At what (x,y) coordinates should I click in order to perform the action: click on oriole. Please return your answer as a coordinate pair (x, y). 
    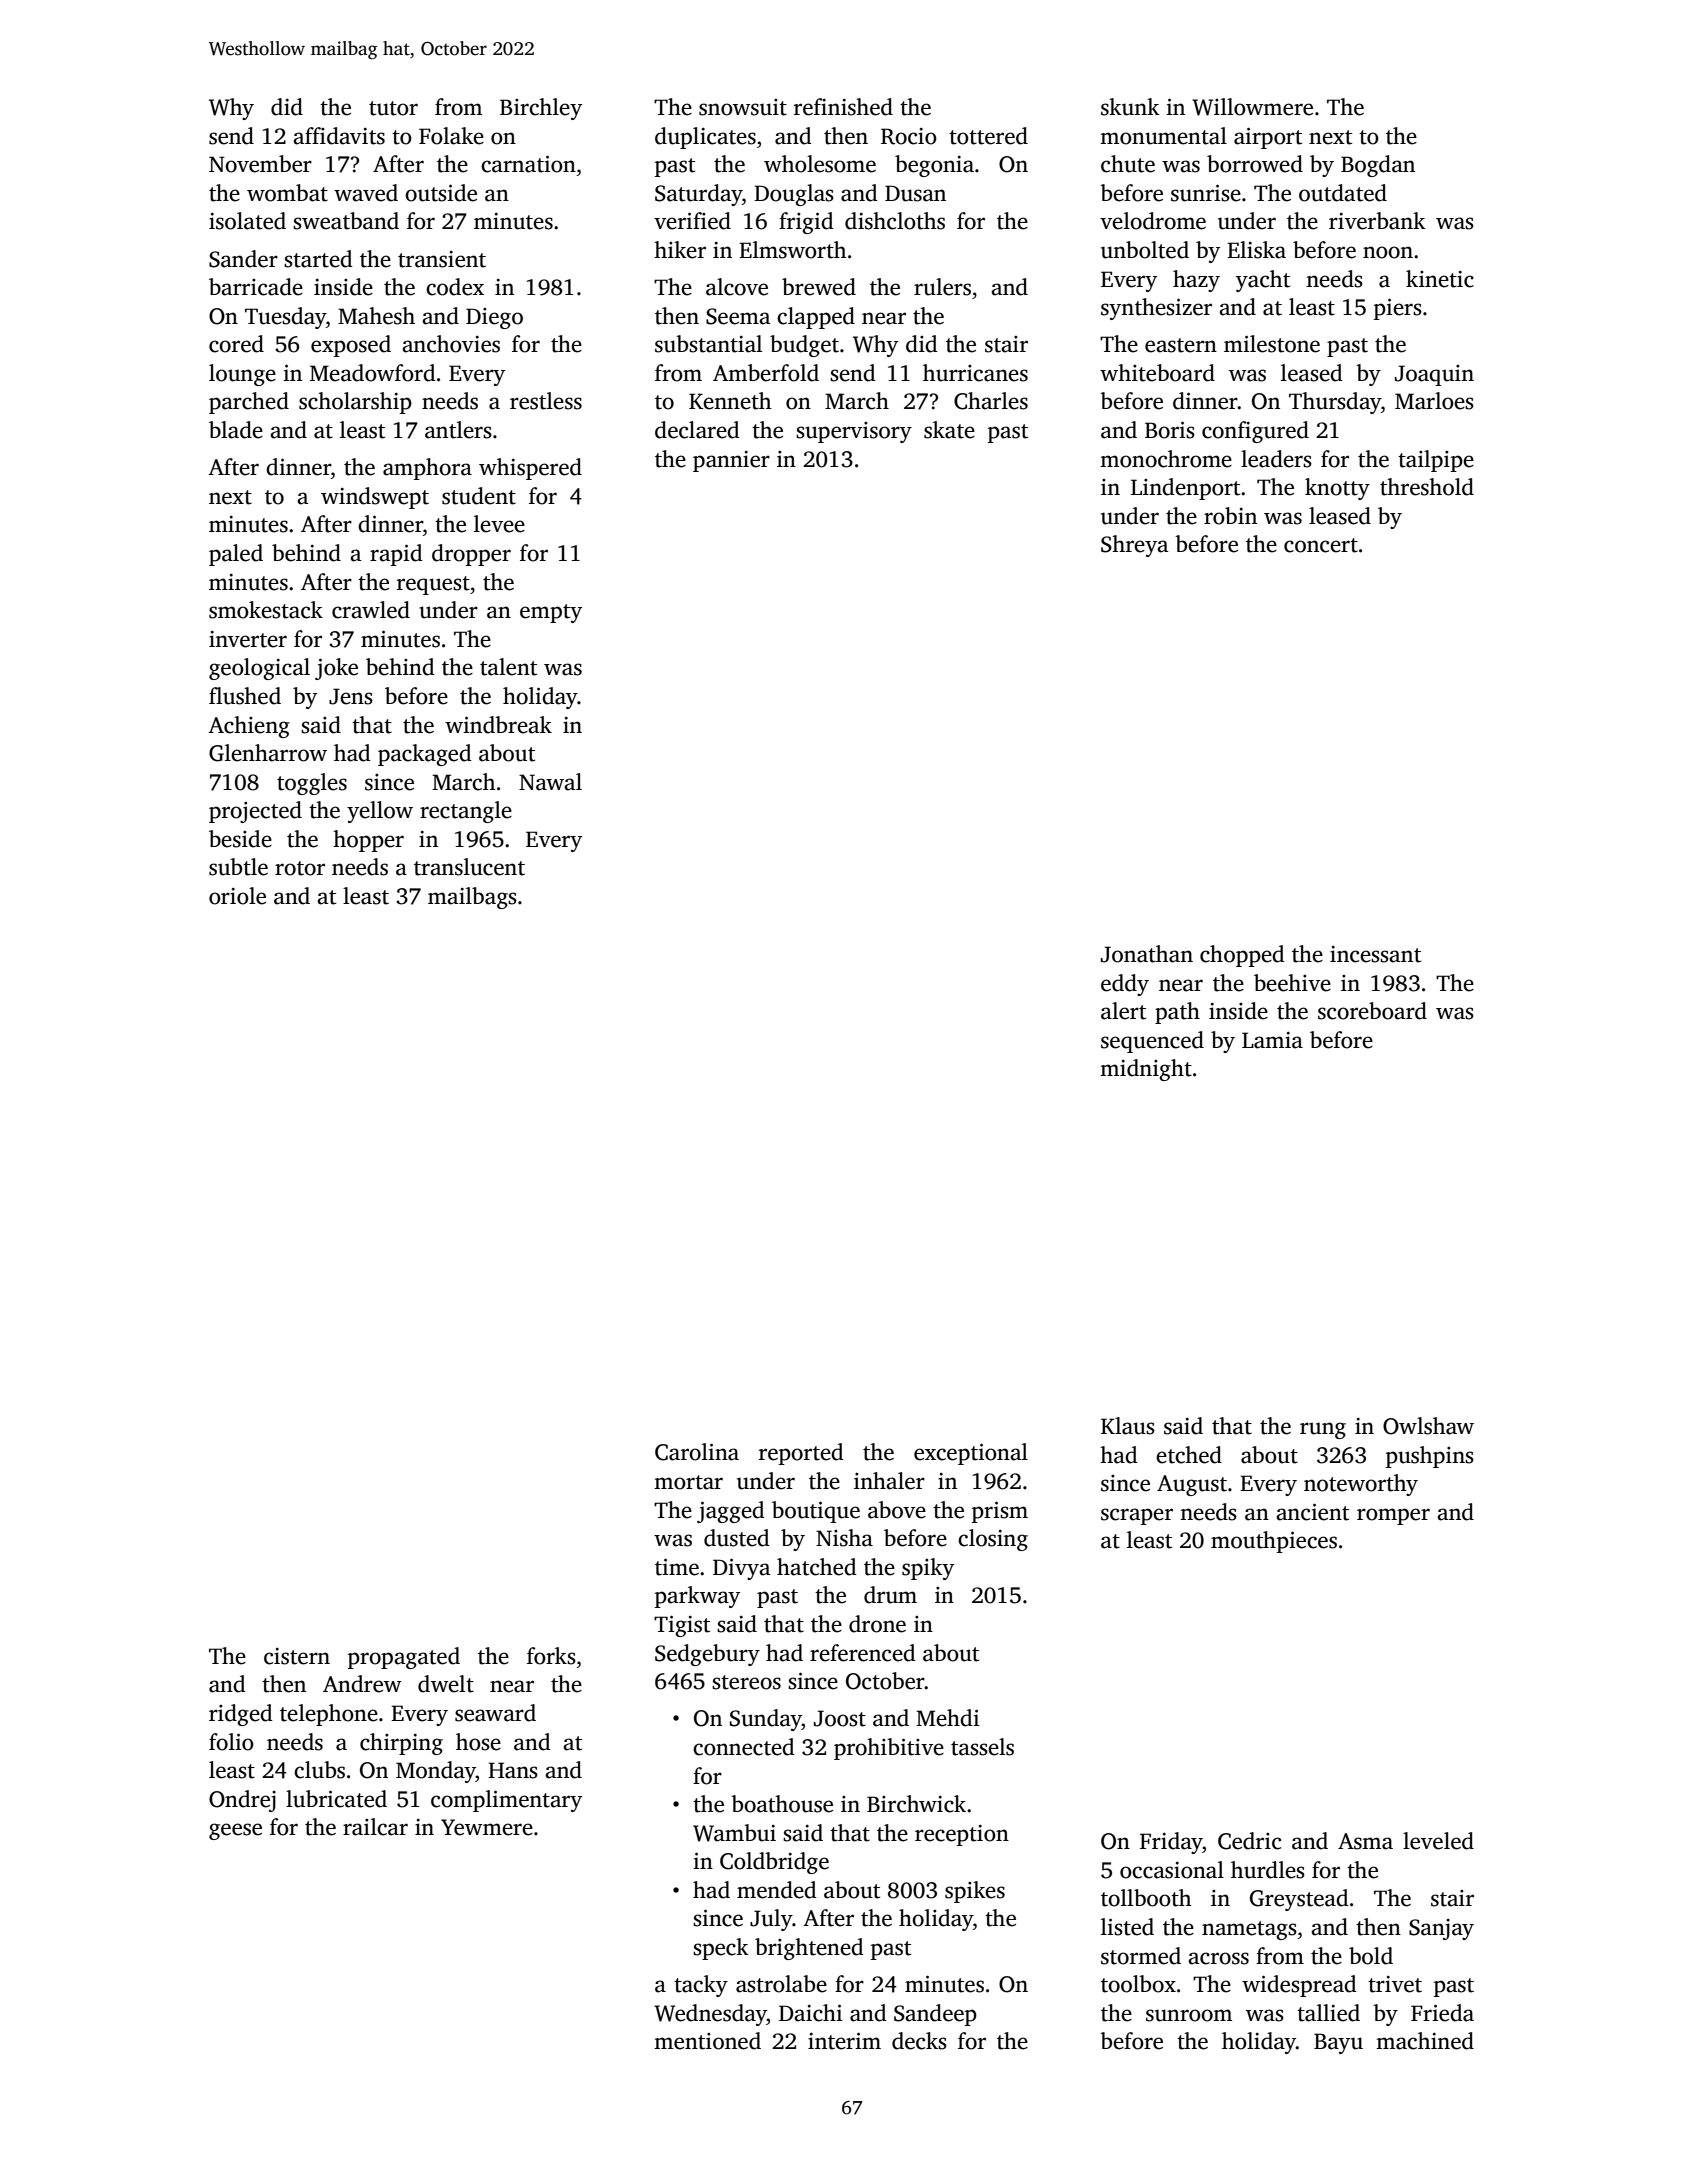
    Looking at the image, I should click on (237, 896).
